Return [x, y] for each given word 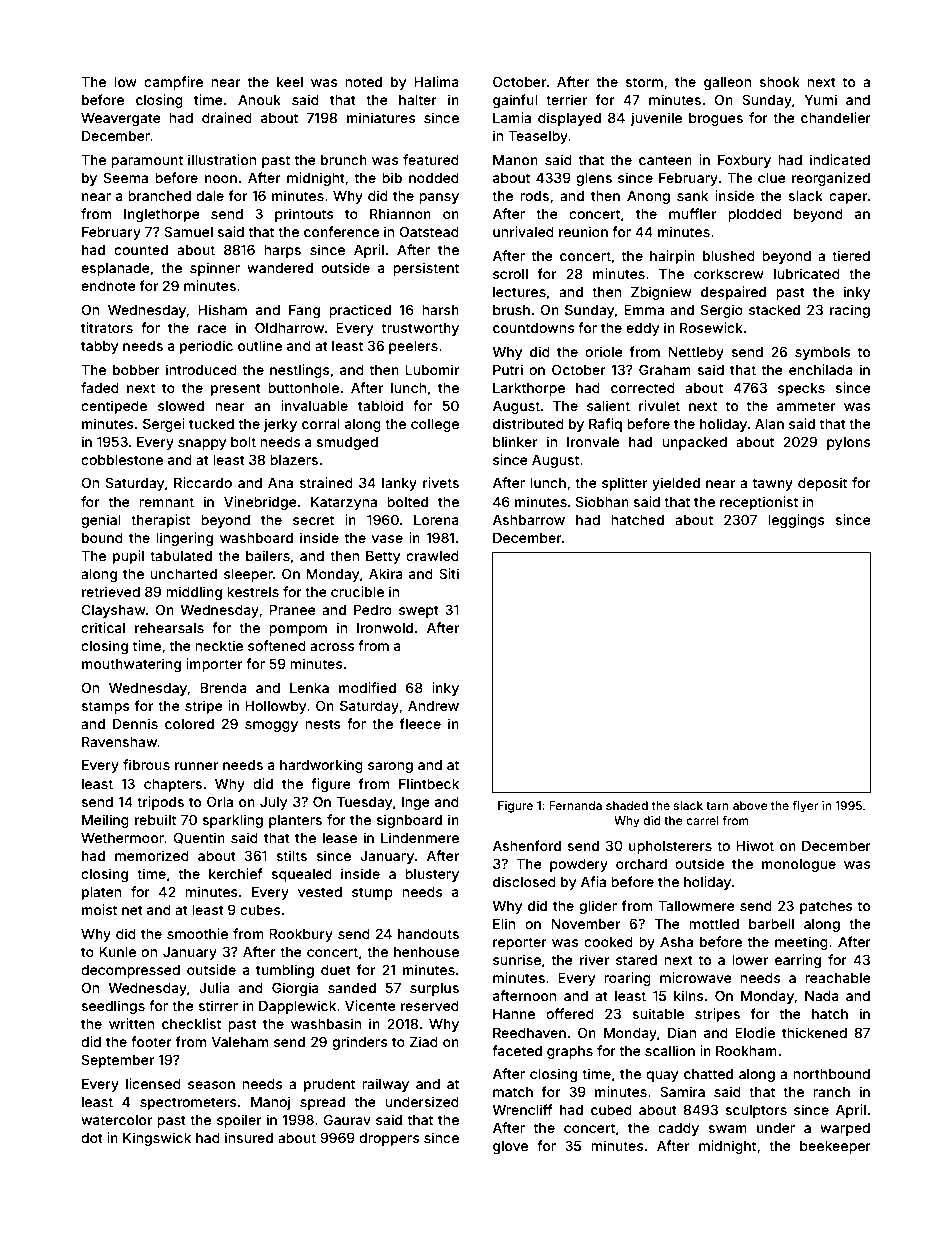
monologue [799, 865]
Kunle [117, 952]
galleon [727, 83]
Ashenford [527, 845]
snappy [202, 444]
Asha [676, 942]
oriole [604, 351]
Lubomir [432, 369]
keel [290, 82]
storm [644, 82]
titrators [107, 327]
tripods [160, 803]
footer [151, 1041]
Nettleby [696, 353]
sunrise [517, 959]
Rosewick [711, 327]
